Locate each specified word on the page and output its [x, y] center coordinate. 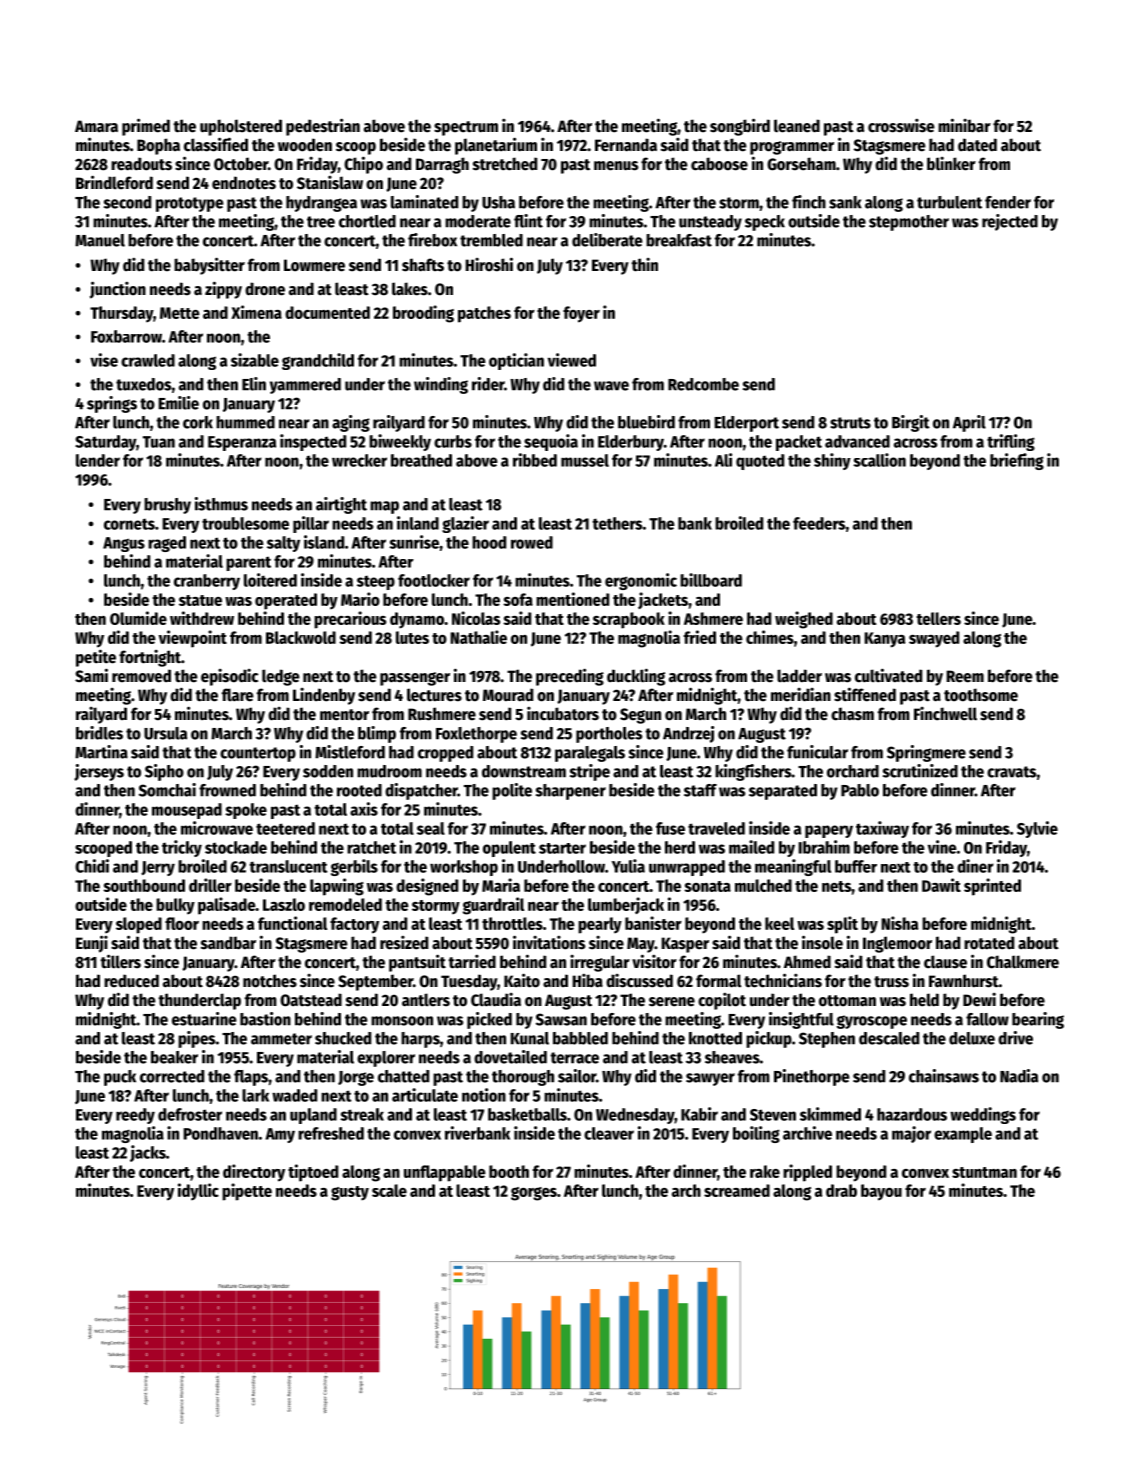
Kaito [522, 980]
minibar [964, 125]
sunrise [414, 542]
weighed [804, 620]
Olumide [138, 618]
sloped [139, 925]
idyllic [198, 1192]
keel [779, 923]
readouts [141, 164]
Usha [498, 202]
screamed [737, 1190]
